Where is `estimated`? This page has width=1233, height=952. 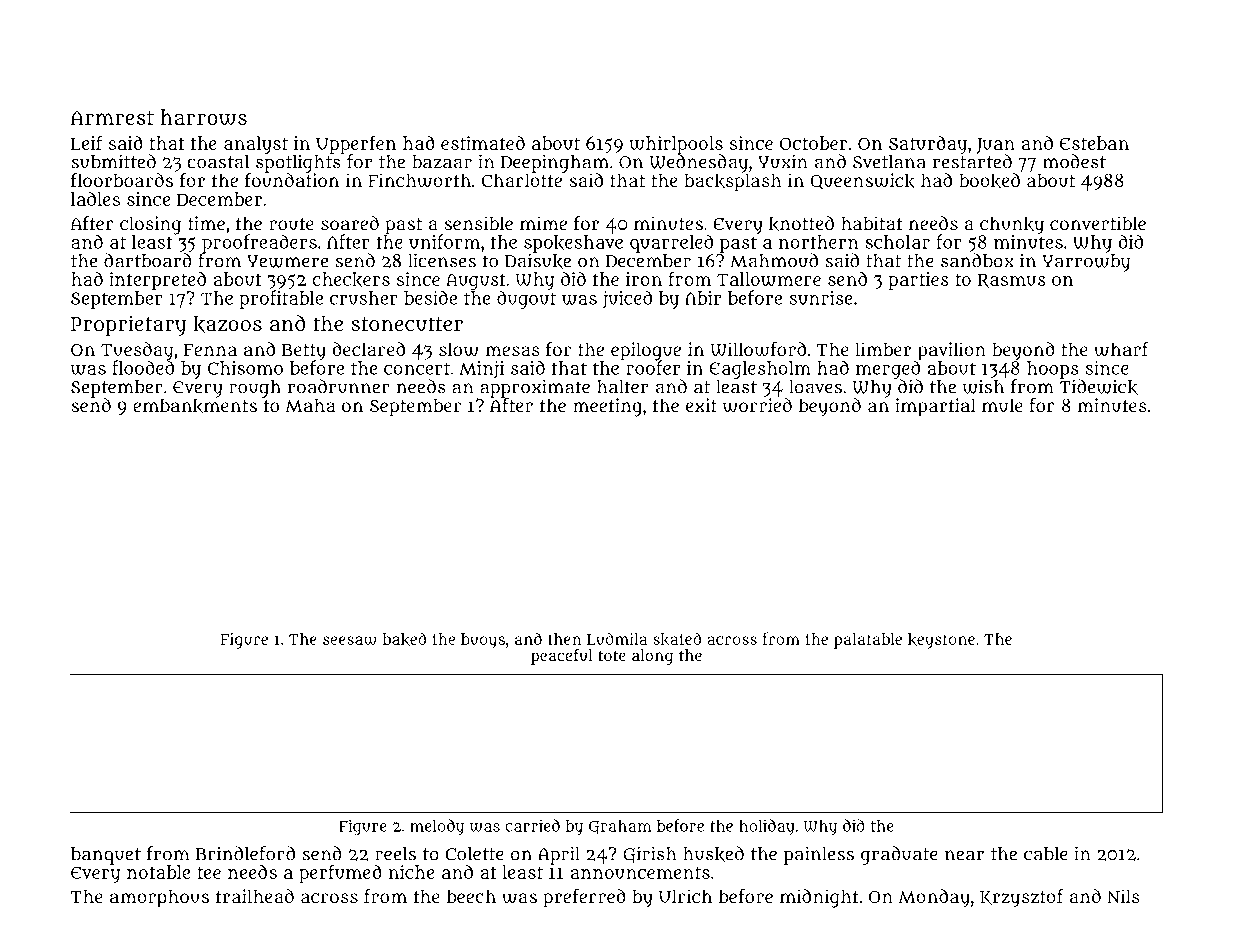 estimated is located at coordinates (483, 143).
